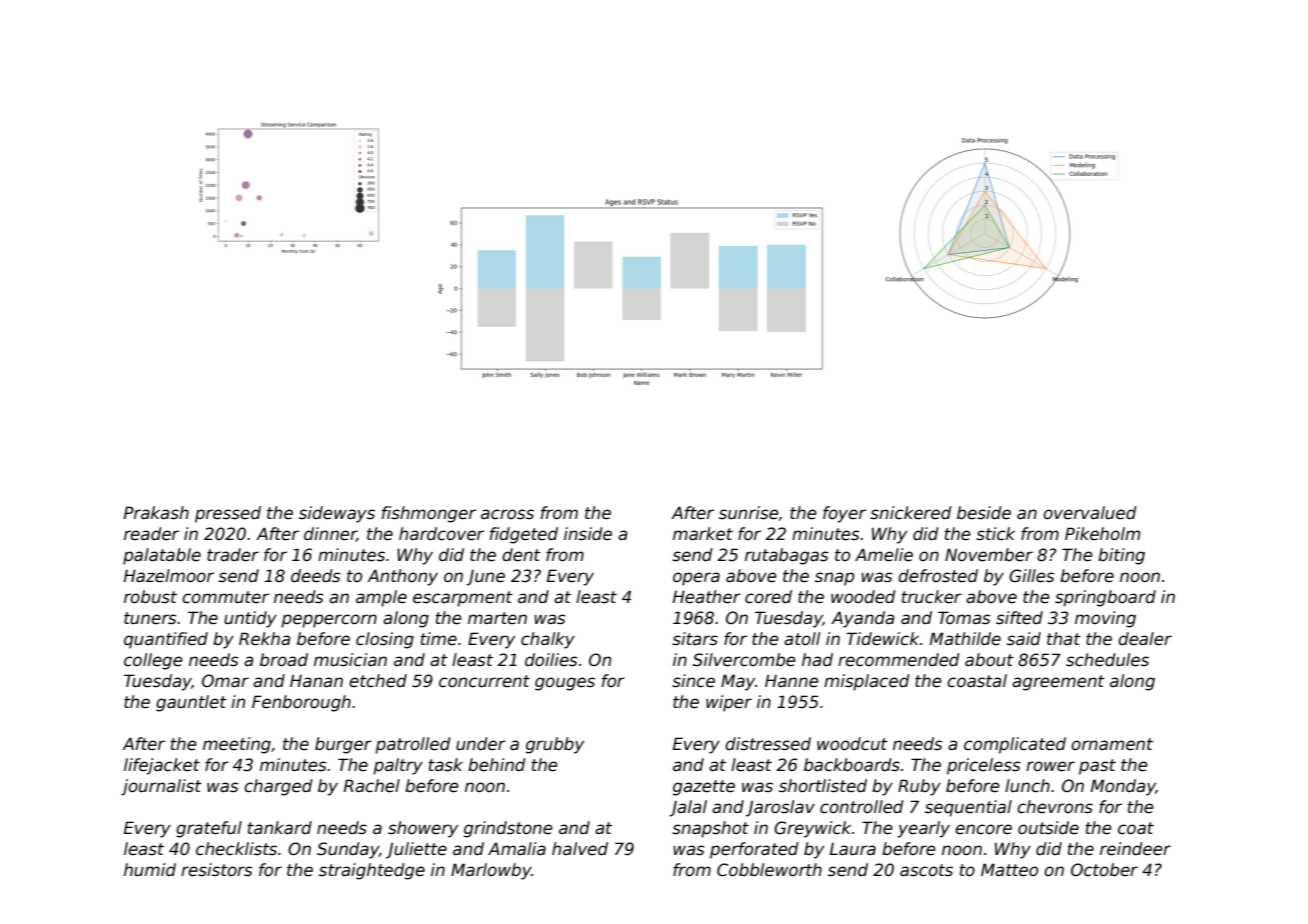 This page has width=1308, height=924. I want to click on snickered, so click(911, 513).
